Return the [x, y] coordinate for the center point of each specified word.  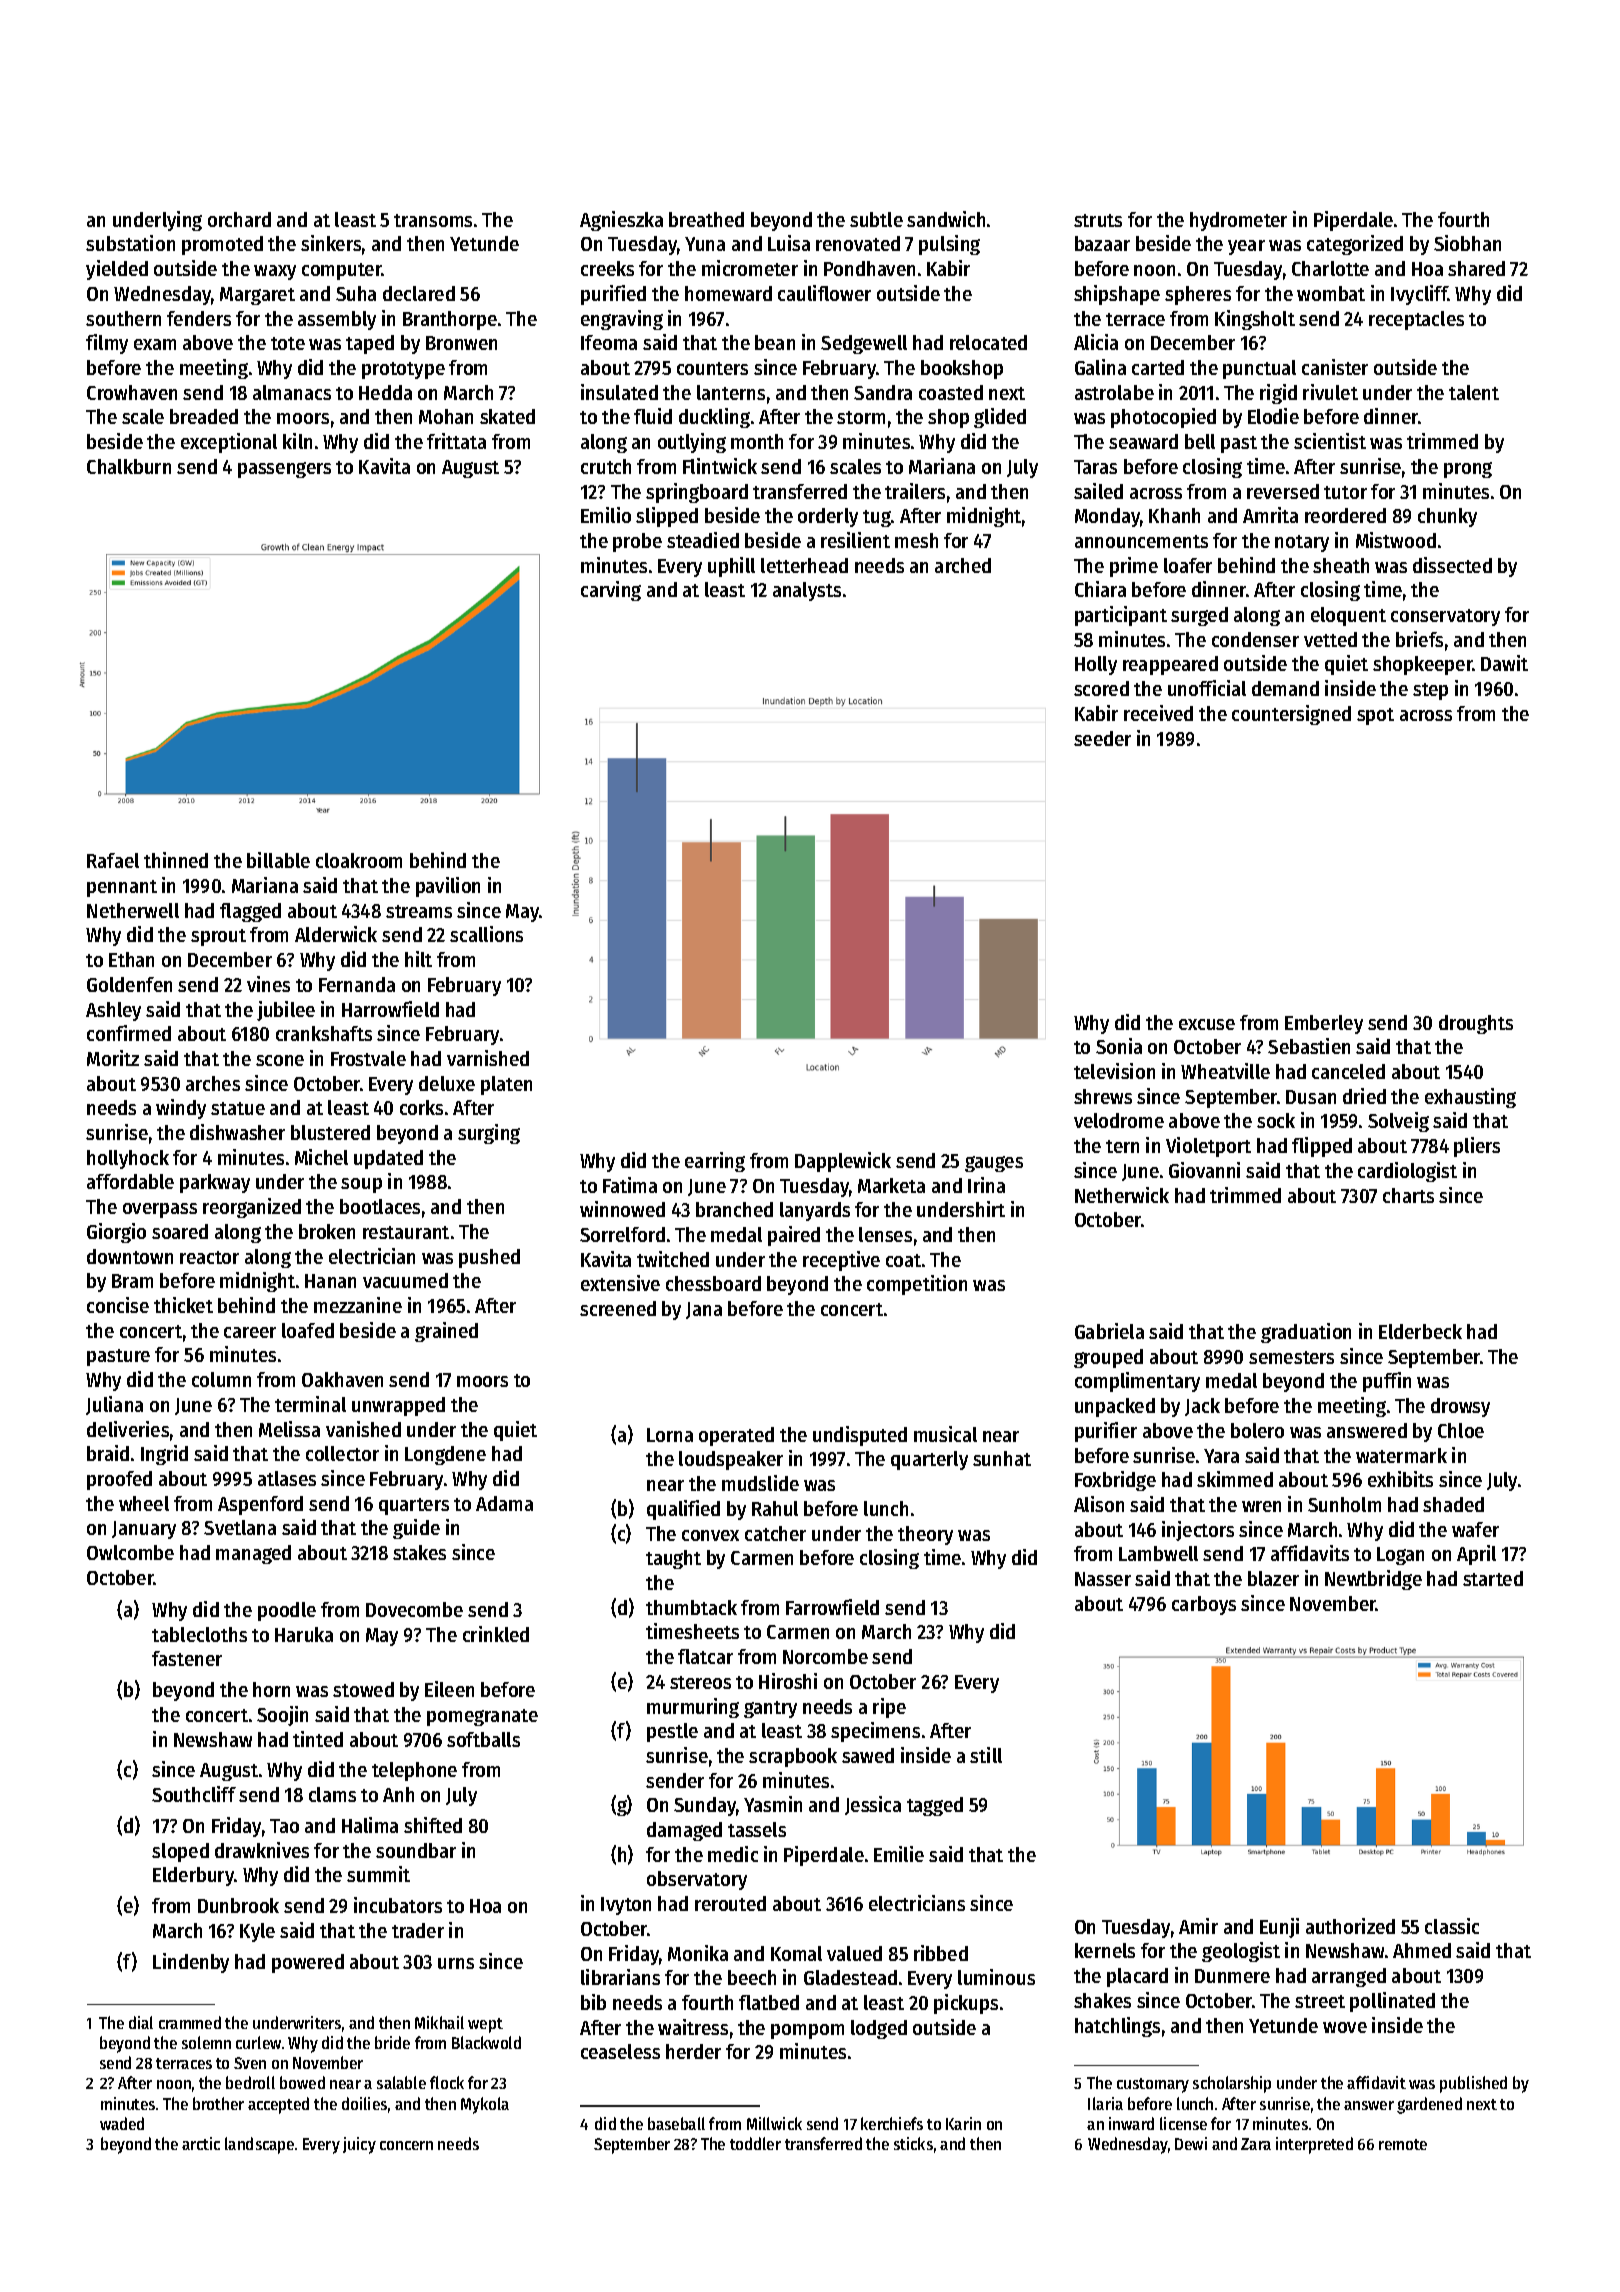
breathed [706, 219]
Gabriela [1109, 1331]
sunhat [1002, 1458]
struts [1098, 220]
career [250, 1332]
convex [710, 1535]
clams [332, 1794]
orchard [239, 219]
